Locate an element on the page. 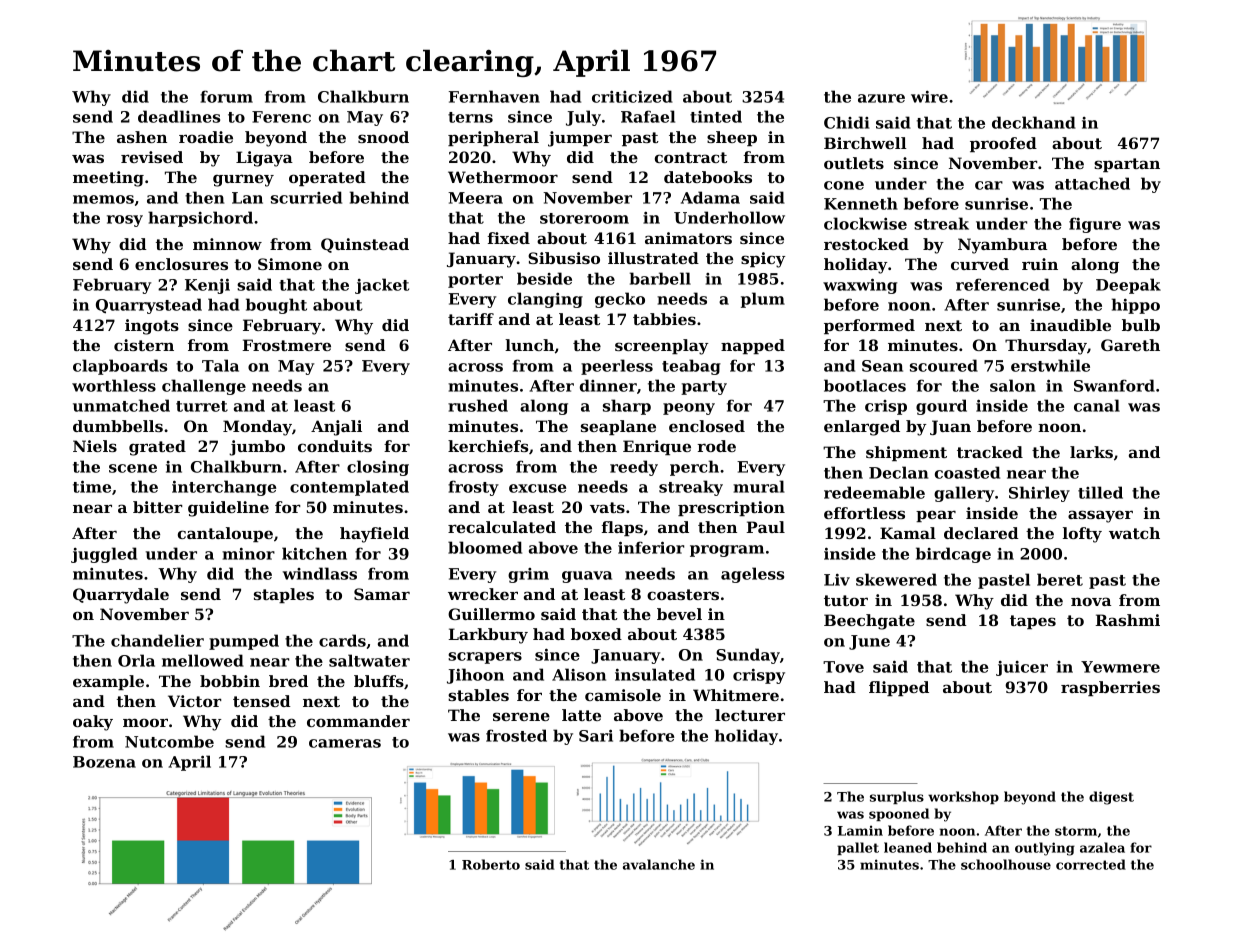 The image size is (1233, 952). Quarrystead is located at coordinates (149, 306).
